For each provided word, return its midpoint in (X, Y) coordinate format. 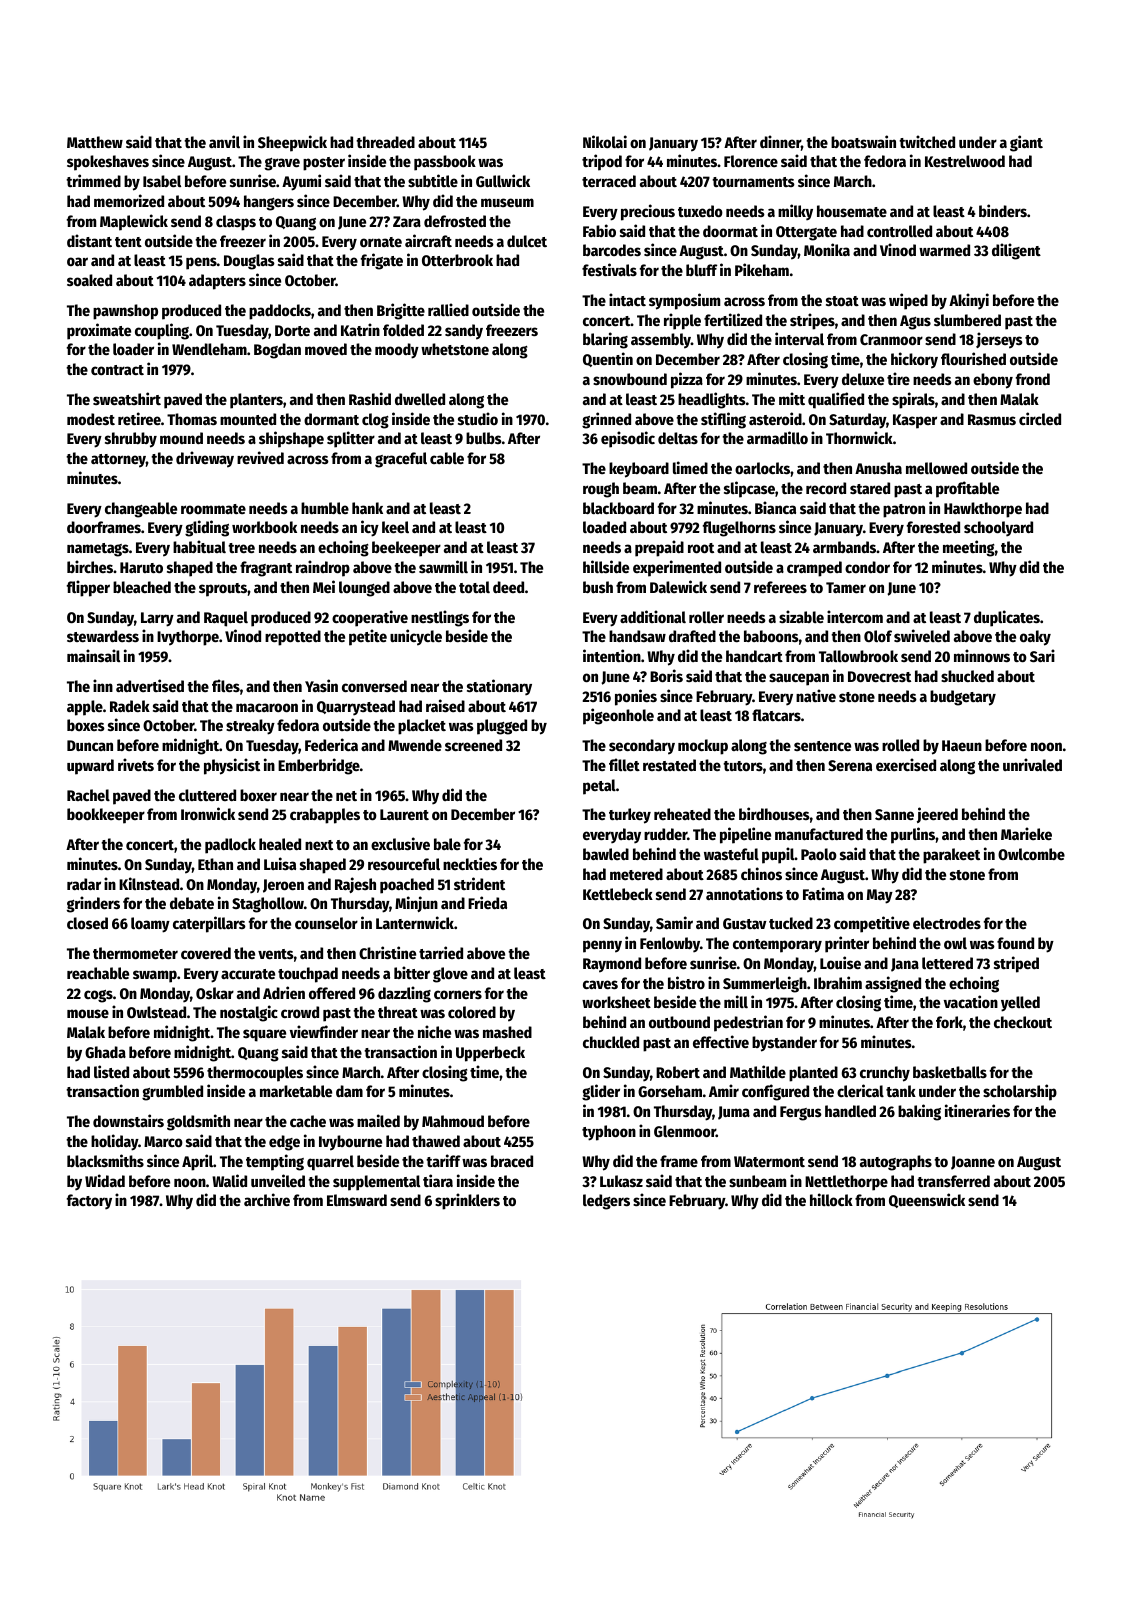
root (701, 548)
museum (507, 202)
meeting (969, 548)
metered (636, 874)
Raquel (226, 619)
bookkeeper (106, 816)
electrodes (947, 923)
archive (267, 1199)
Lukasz (621, 1181)
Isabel (162, 181)
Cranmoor (891, 339)
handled (850, 1111)
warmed (944, 250)
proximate (99, 331)
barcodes (612, 250)
